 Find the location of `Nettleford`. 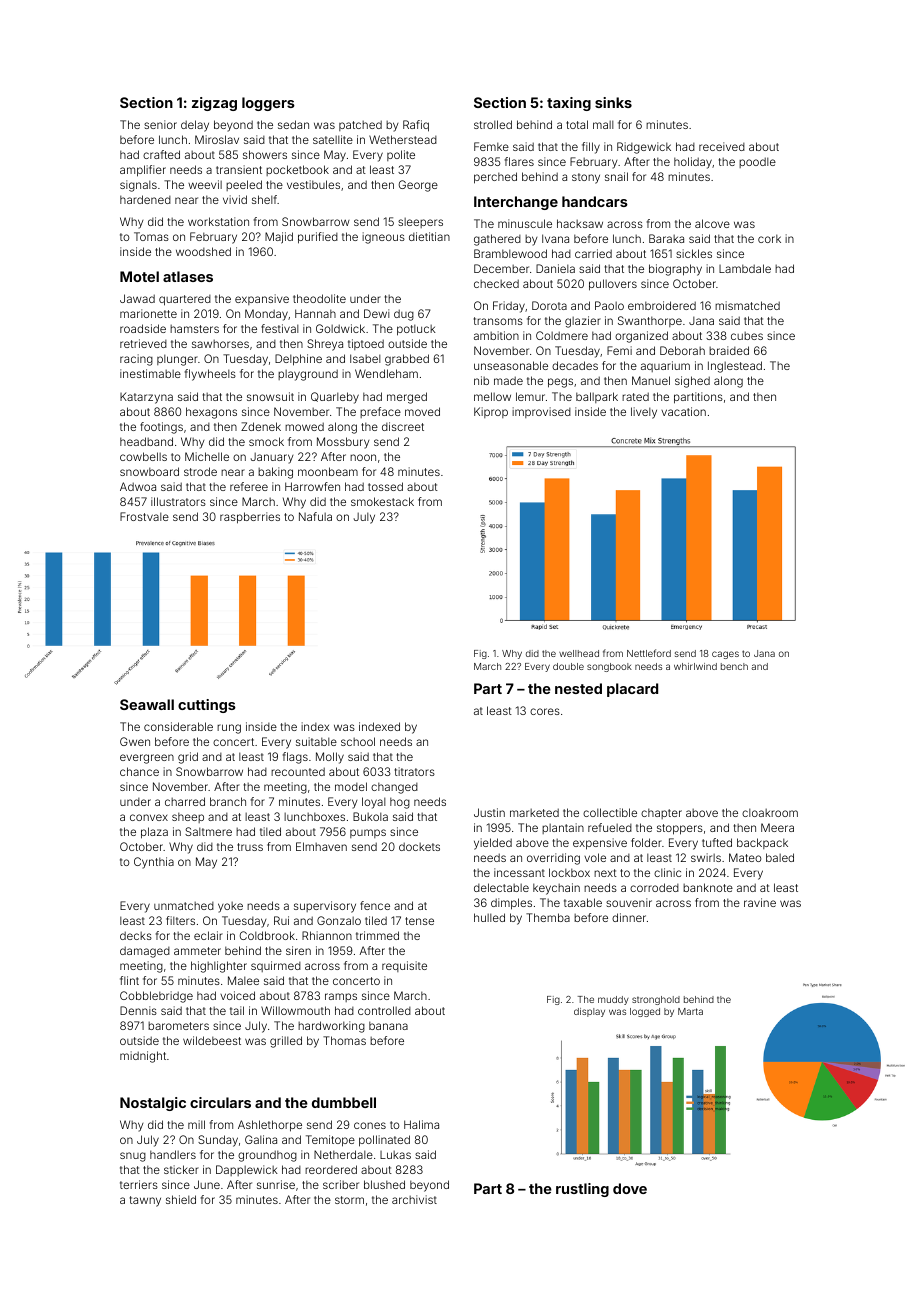

Nettleford is located at coordinates (649, 653).
